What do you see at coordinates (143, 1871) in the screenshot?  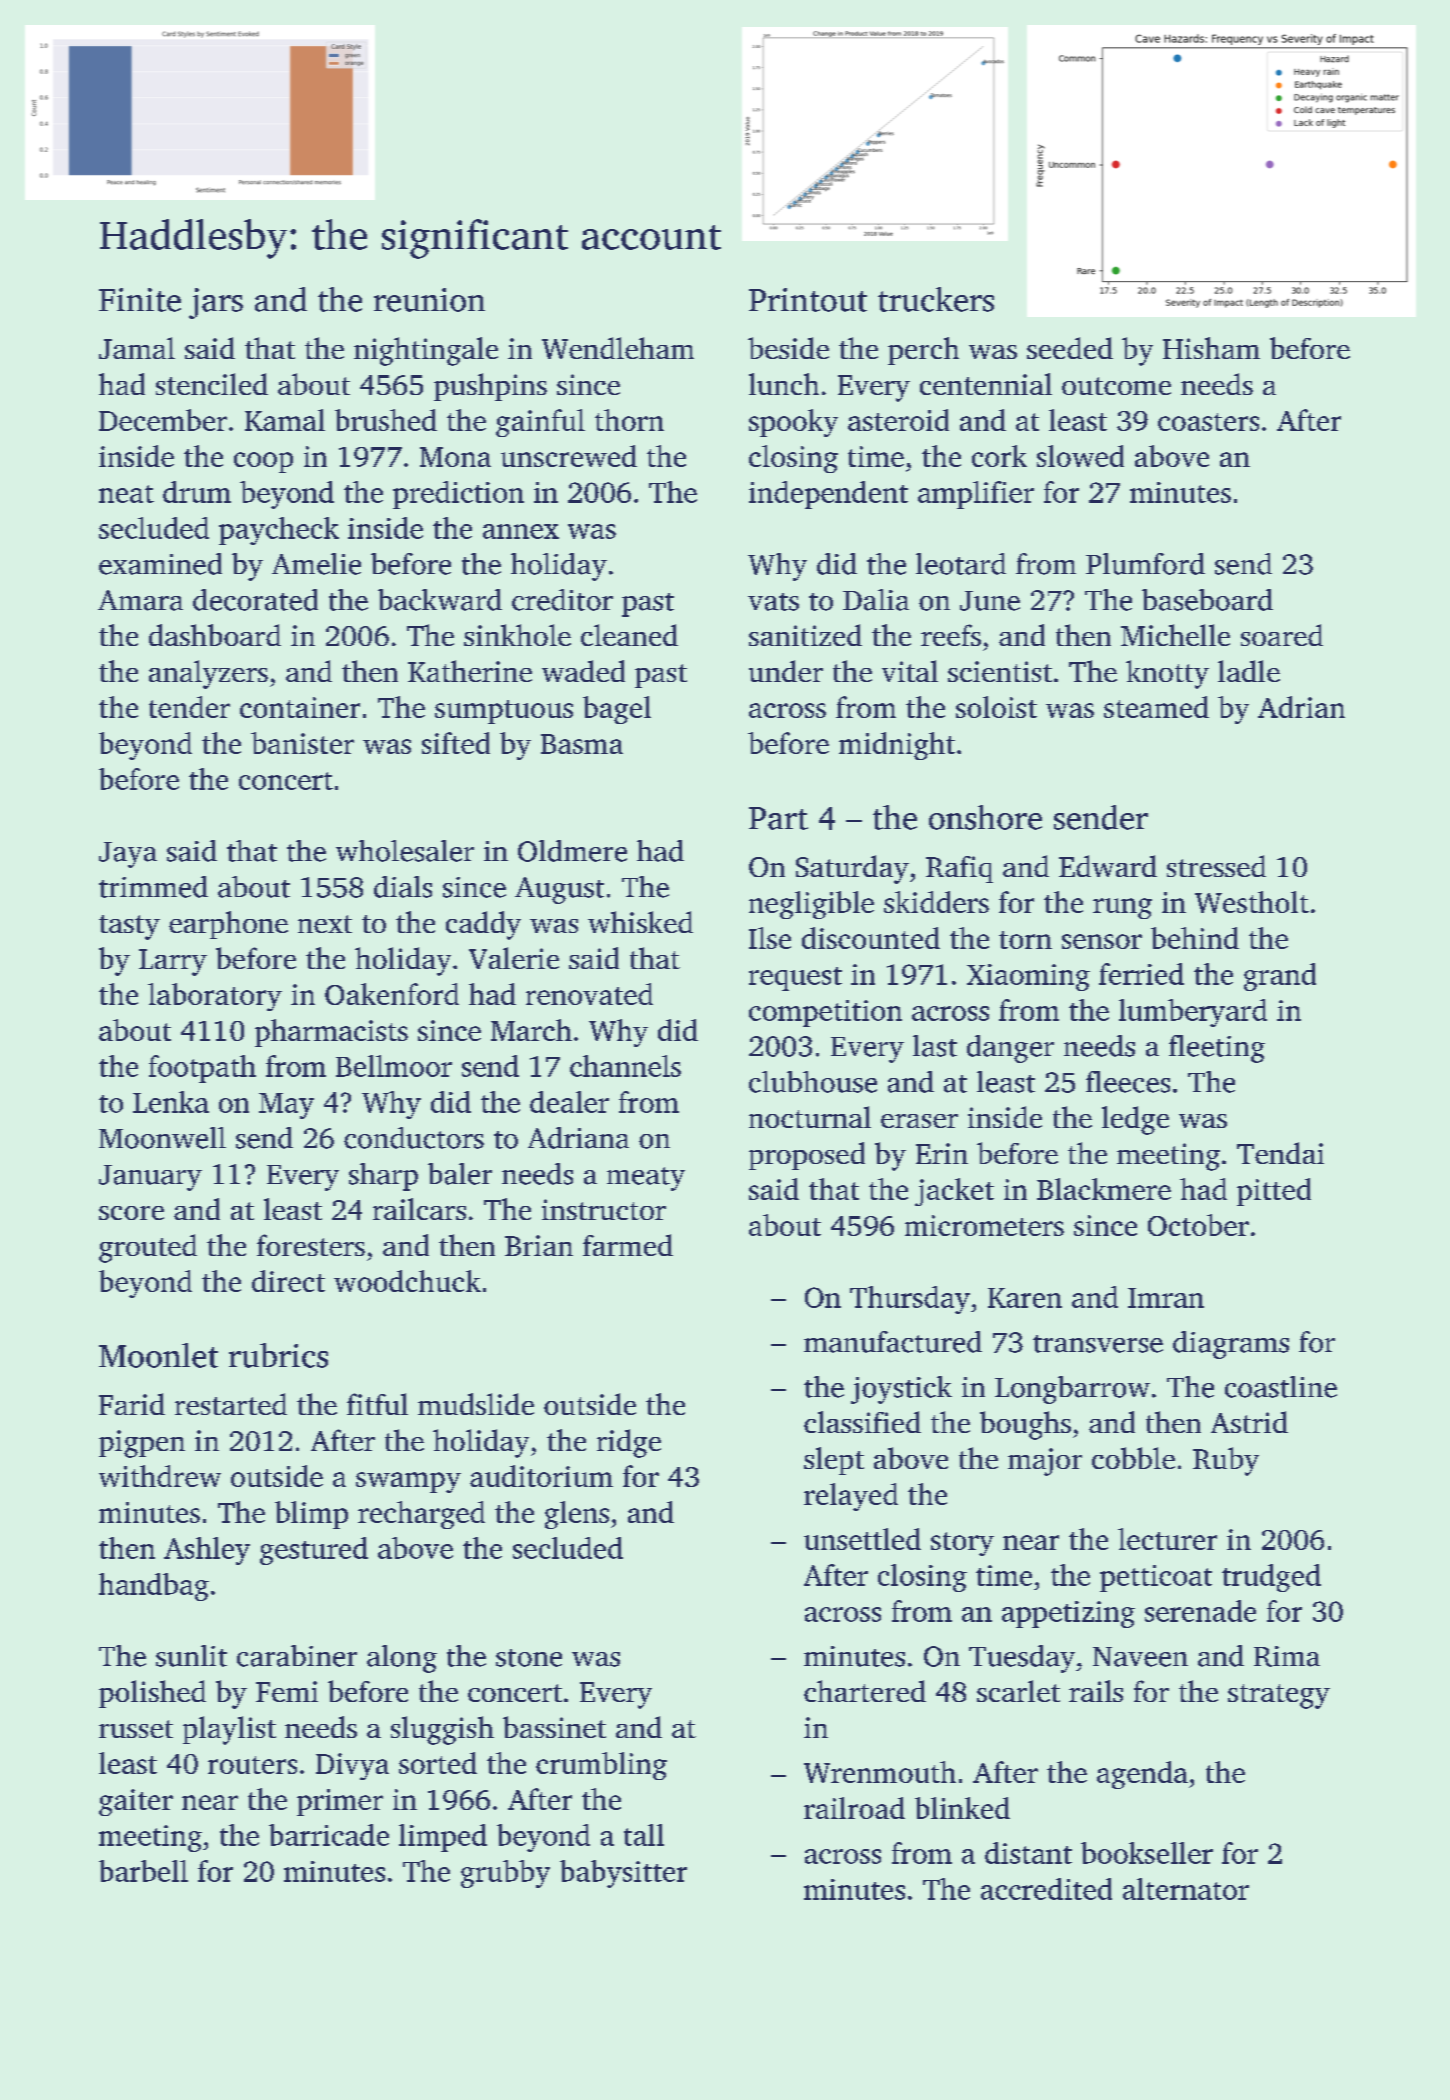 I see `barbell` at bounding box center [143, 1871].
